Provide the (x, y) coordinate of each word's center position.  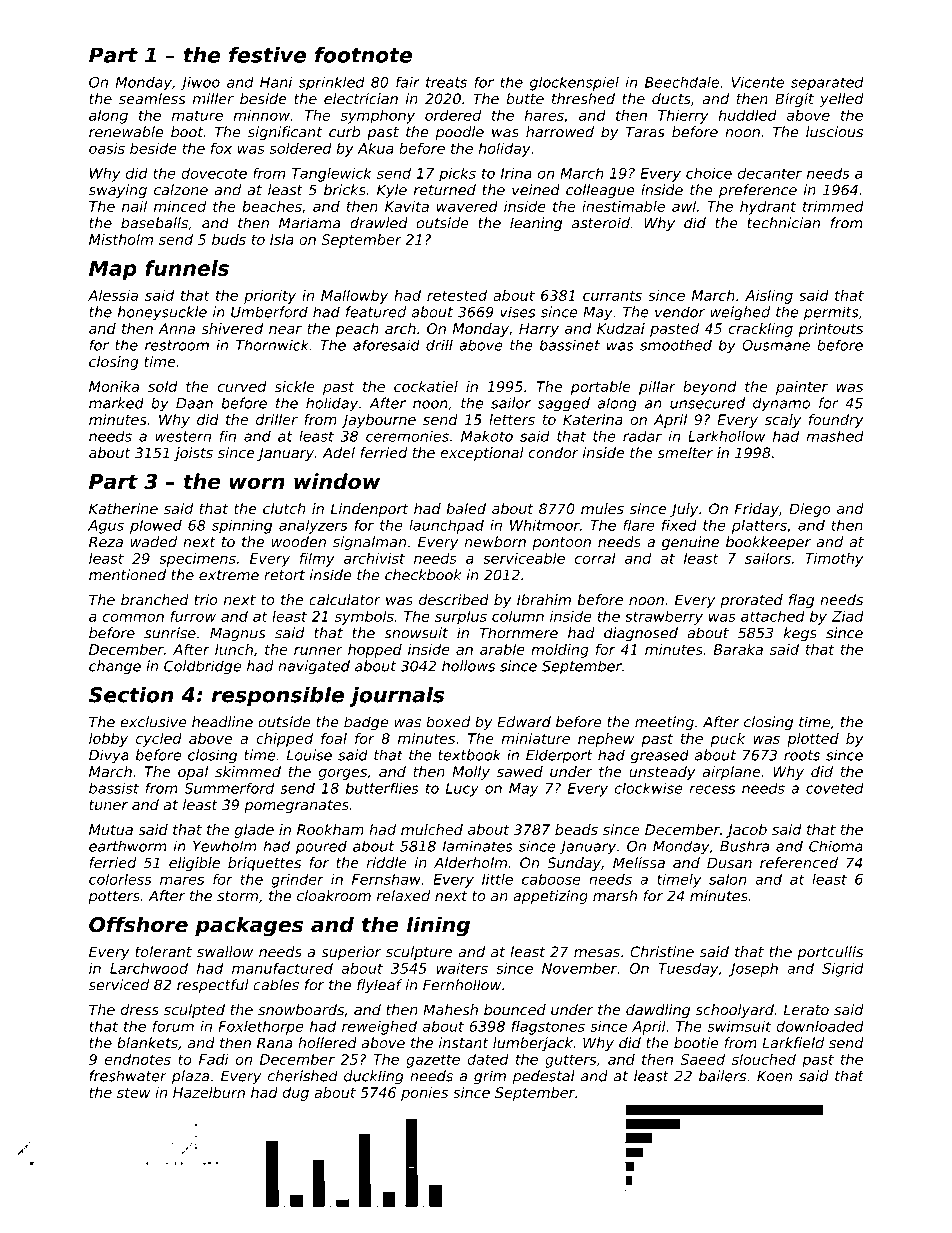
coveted (835, 788)
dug (296, 1094)
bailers (722, 1076)
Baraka (738, 649)
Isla (282, 239)
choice (709, 173)
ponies (424, 1094)
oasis (107, 148)
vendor (680, 312)
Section (131, 694)
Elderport (559, 756)
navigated (314, 667)
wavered (467, 206)
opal (193, 773)
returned (445, 190)
